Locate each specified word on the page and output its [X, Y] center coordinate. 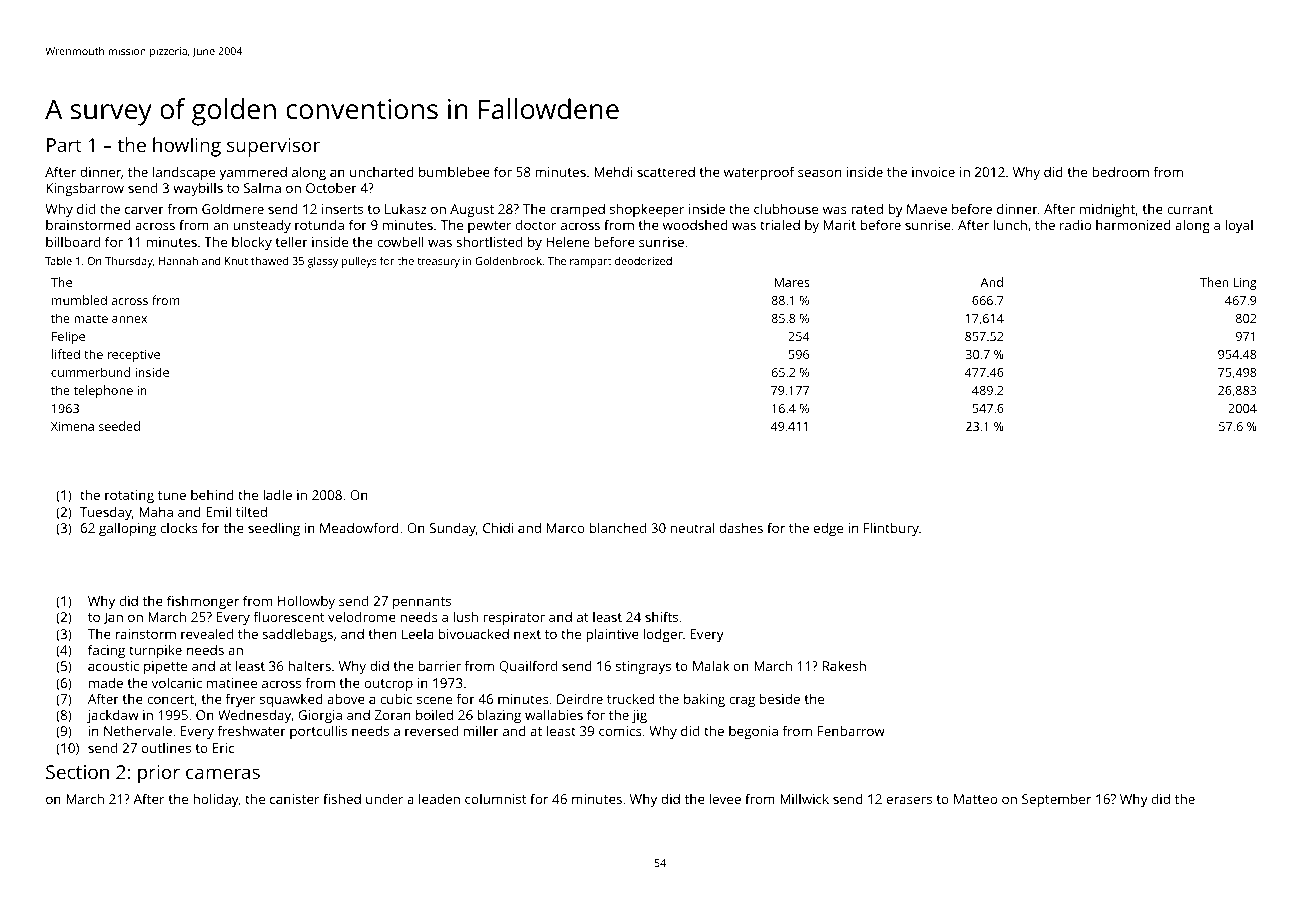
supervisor [273, 147]
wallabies [554, 714]
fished [342, 798]
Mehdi [613, 171]
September [1056, 800]
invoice [933, 172]
